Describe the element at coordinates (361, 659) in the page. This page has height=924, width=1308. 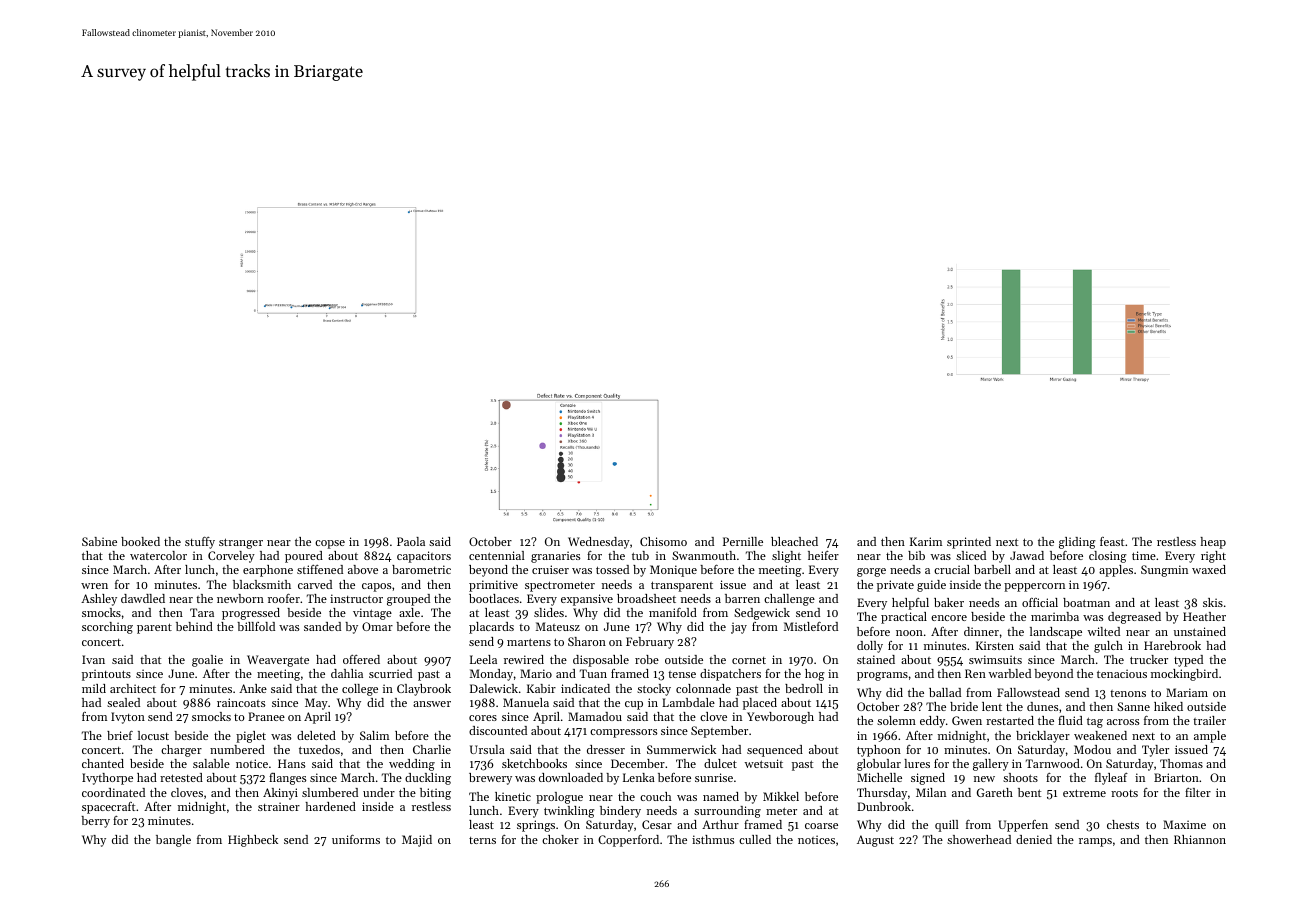
I see `offered` at that location.
